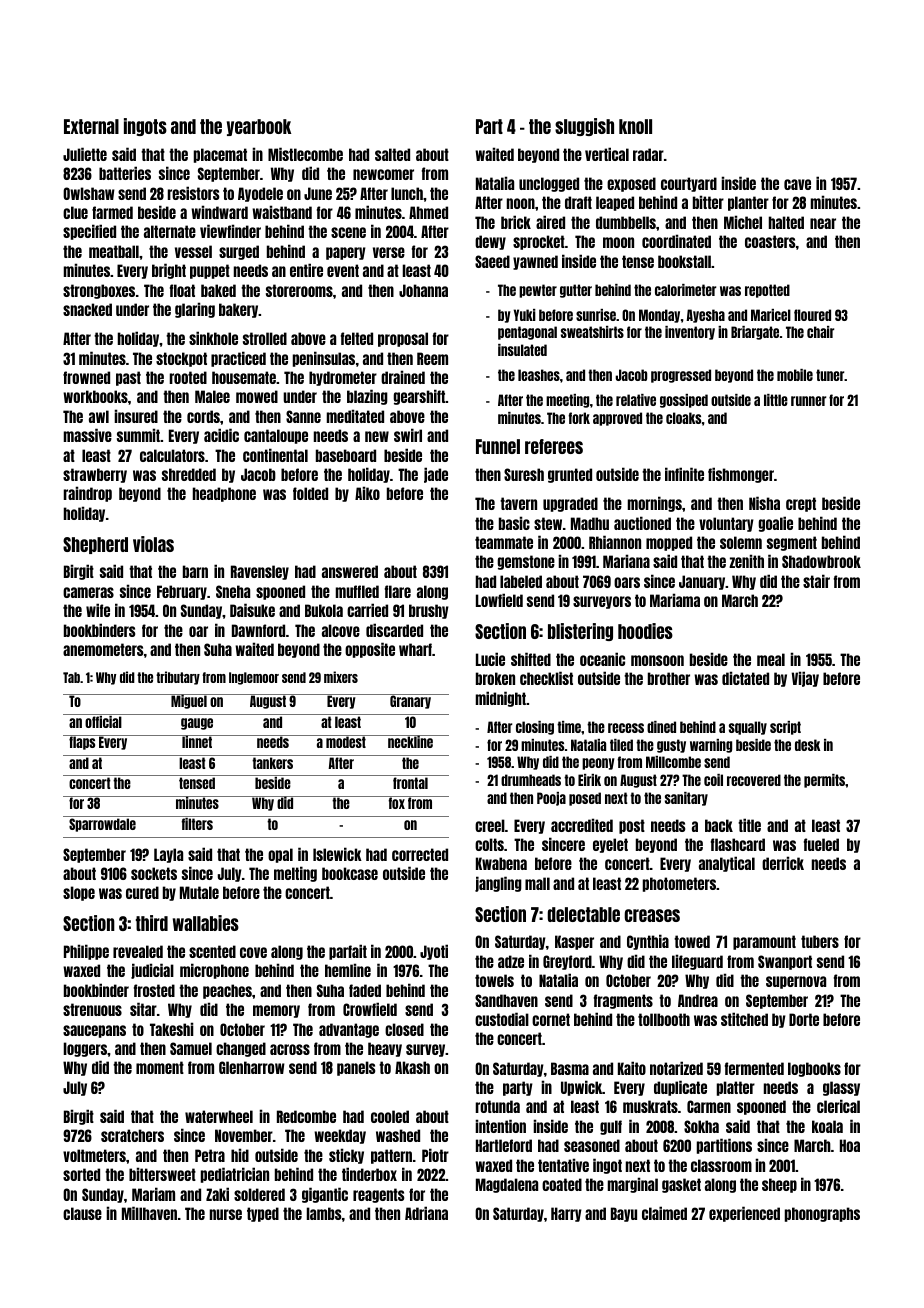 The width and height of the image is (924, 1308). I want to click on cave, so click(797, 184).
